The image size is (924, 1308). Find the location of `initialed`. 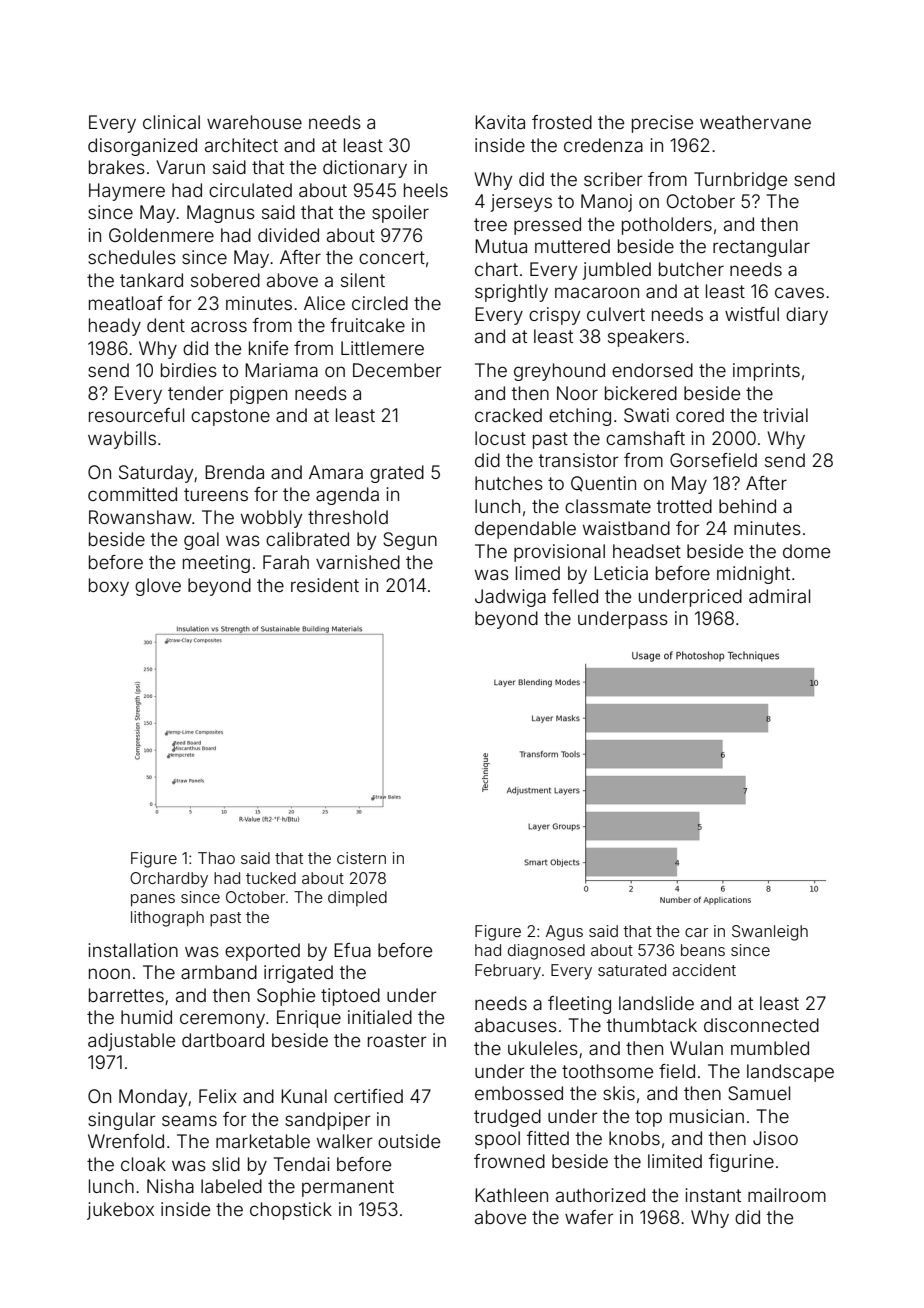

initialed is located at coordinates (380, 1017).
